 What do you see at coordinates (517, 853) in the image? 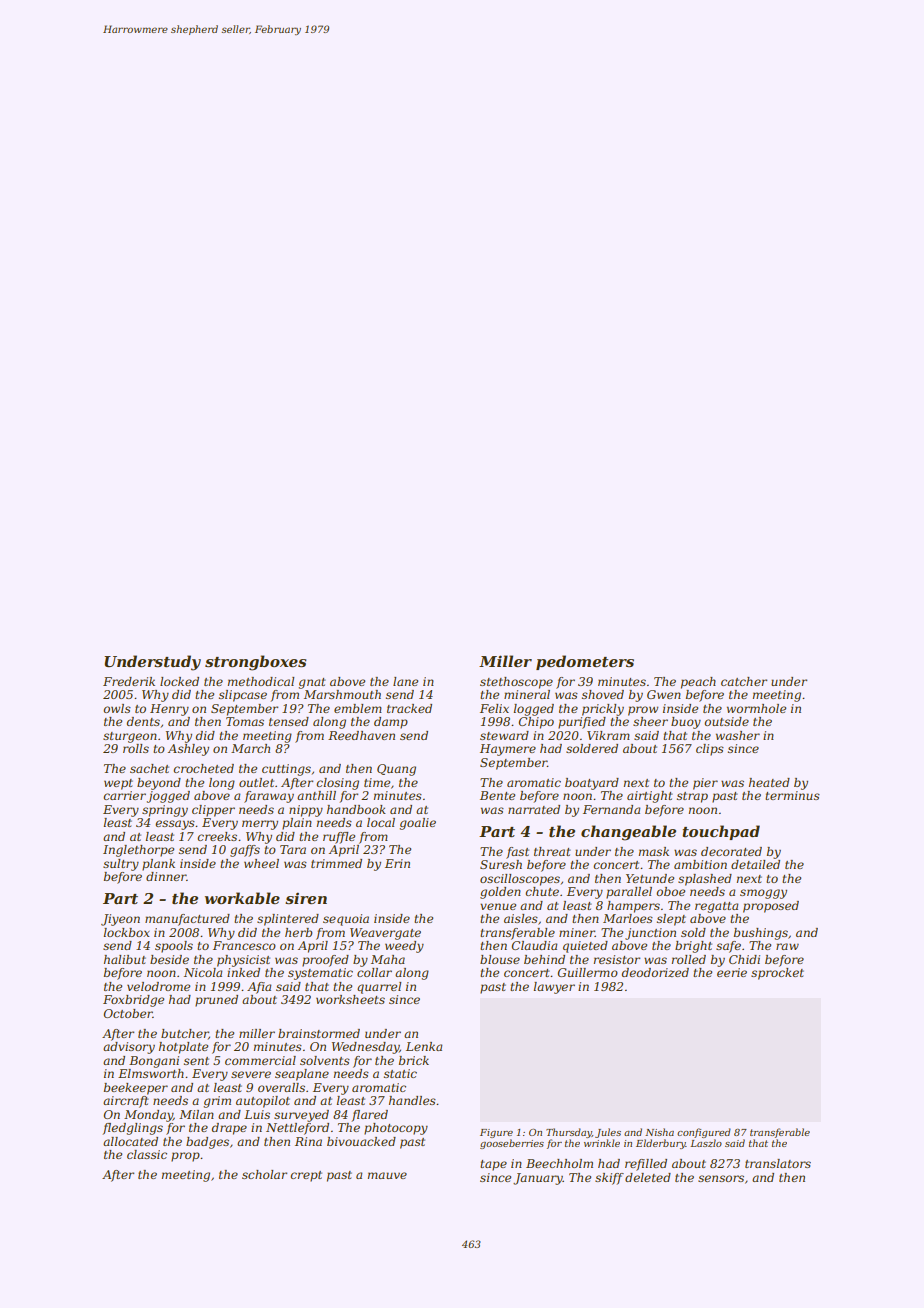
I see `fast` at bounding box center [517, 853].
